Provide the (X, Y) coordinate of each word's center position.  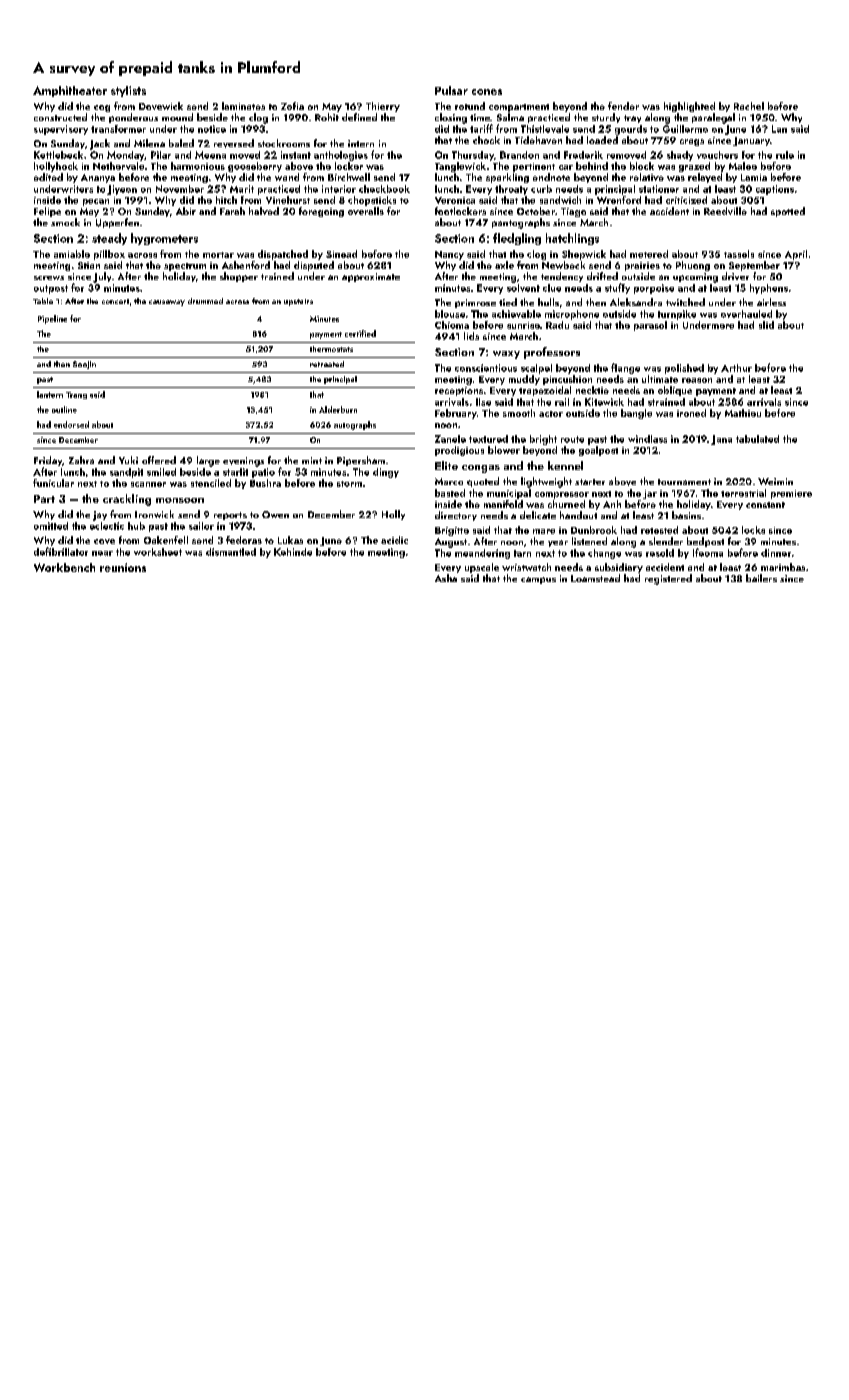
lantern (50, 394)
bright (543, 440)
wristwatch (526, 567)
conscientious (486, 368)
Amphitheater (70, 91)
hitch (226, 200)
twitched (685, 302)
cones (487, 92)
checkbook (384, 189)
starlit (235, 472)
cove (104, 541)
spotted (788, 212)
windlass (647, 439)
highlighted (689, 107)
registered (668, 579)
